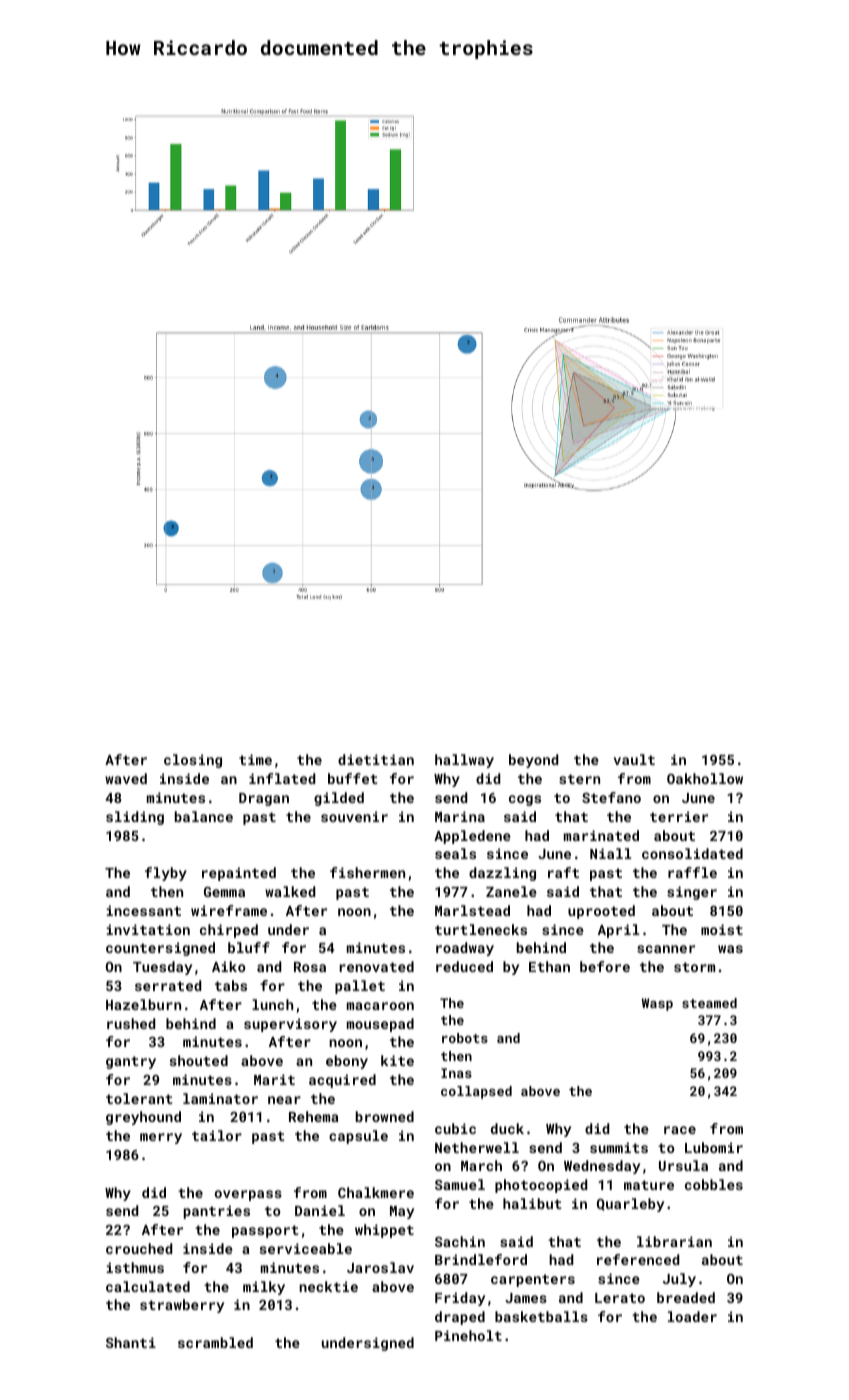 This page has height=1400, width=849. I want to click on race, so click(680, 1130).
